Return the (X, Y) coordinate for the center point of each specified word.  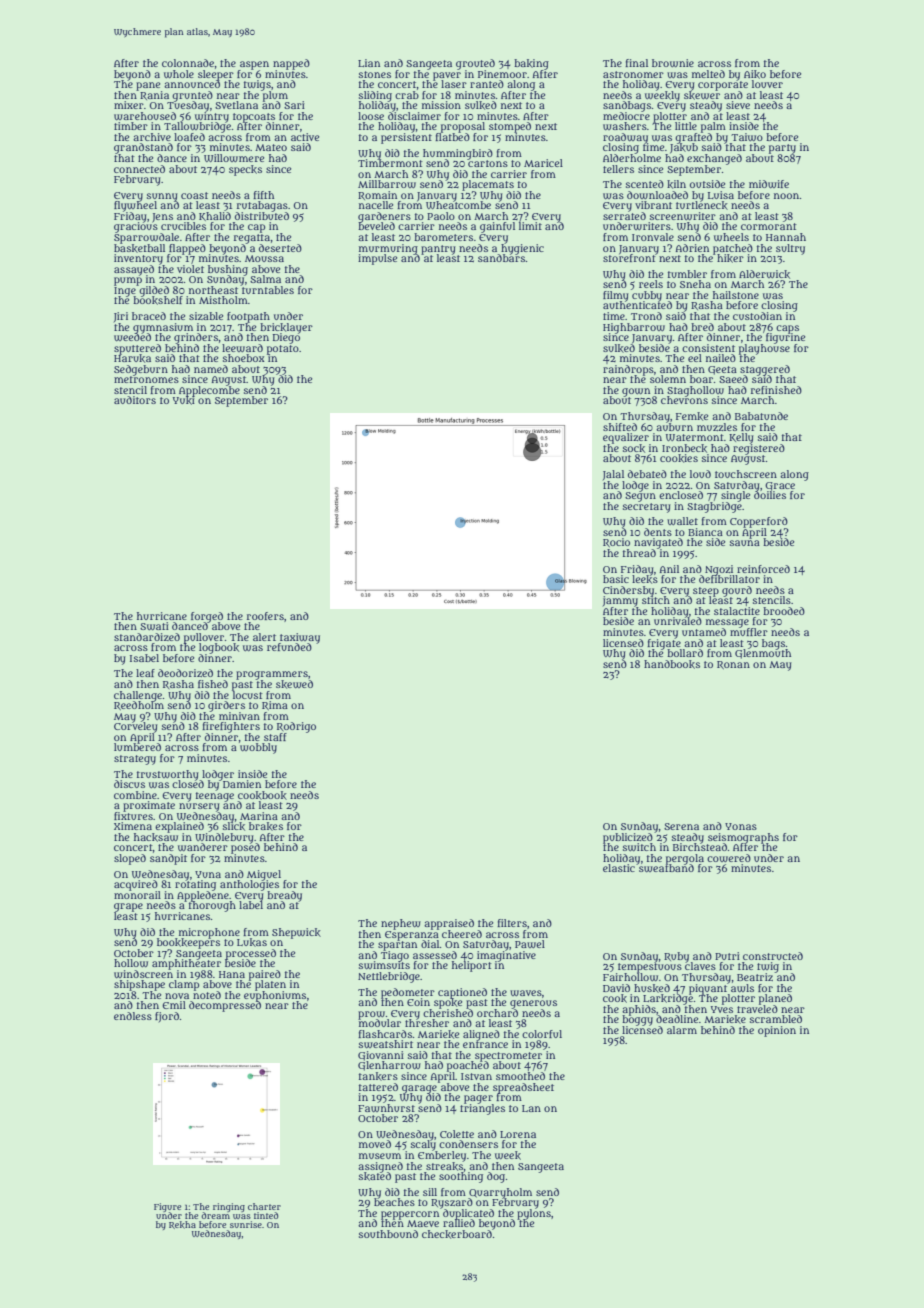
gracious (136, 227)
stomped (510, 127)
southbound (388, 1234)
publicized (628, 838)
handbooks (672, 664)
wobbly (258, 748)
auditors (135, 400)
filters (512, 923)
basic (616, 579)
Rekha (182, 1225)
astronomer (633, 74)
